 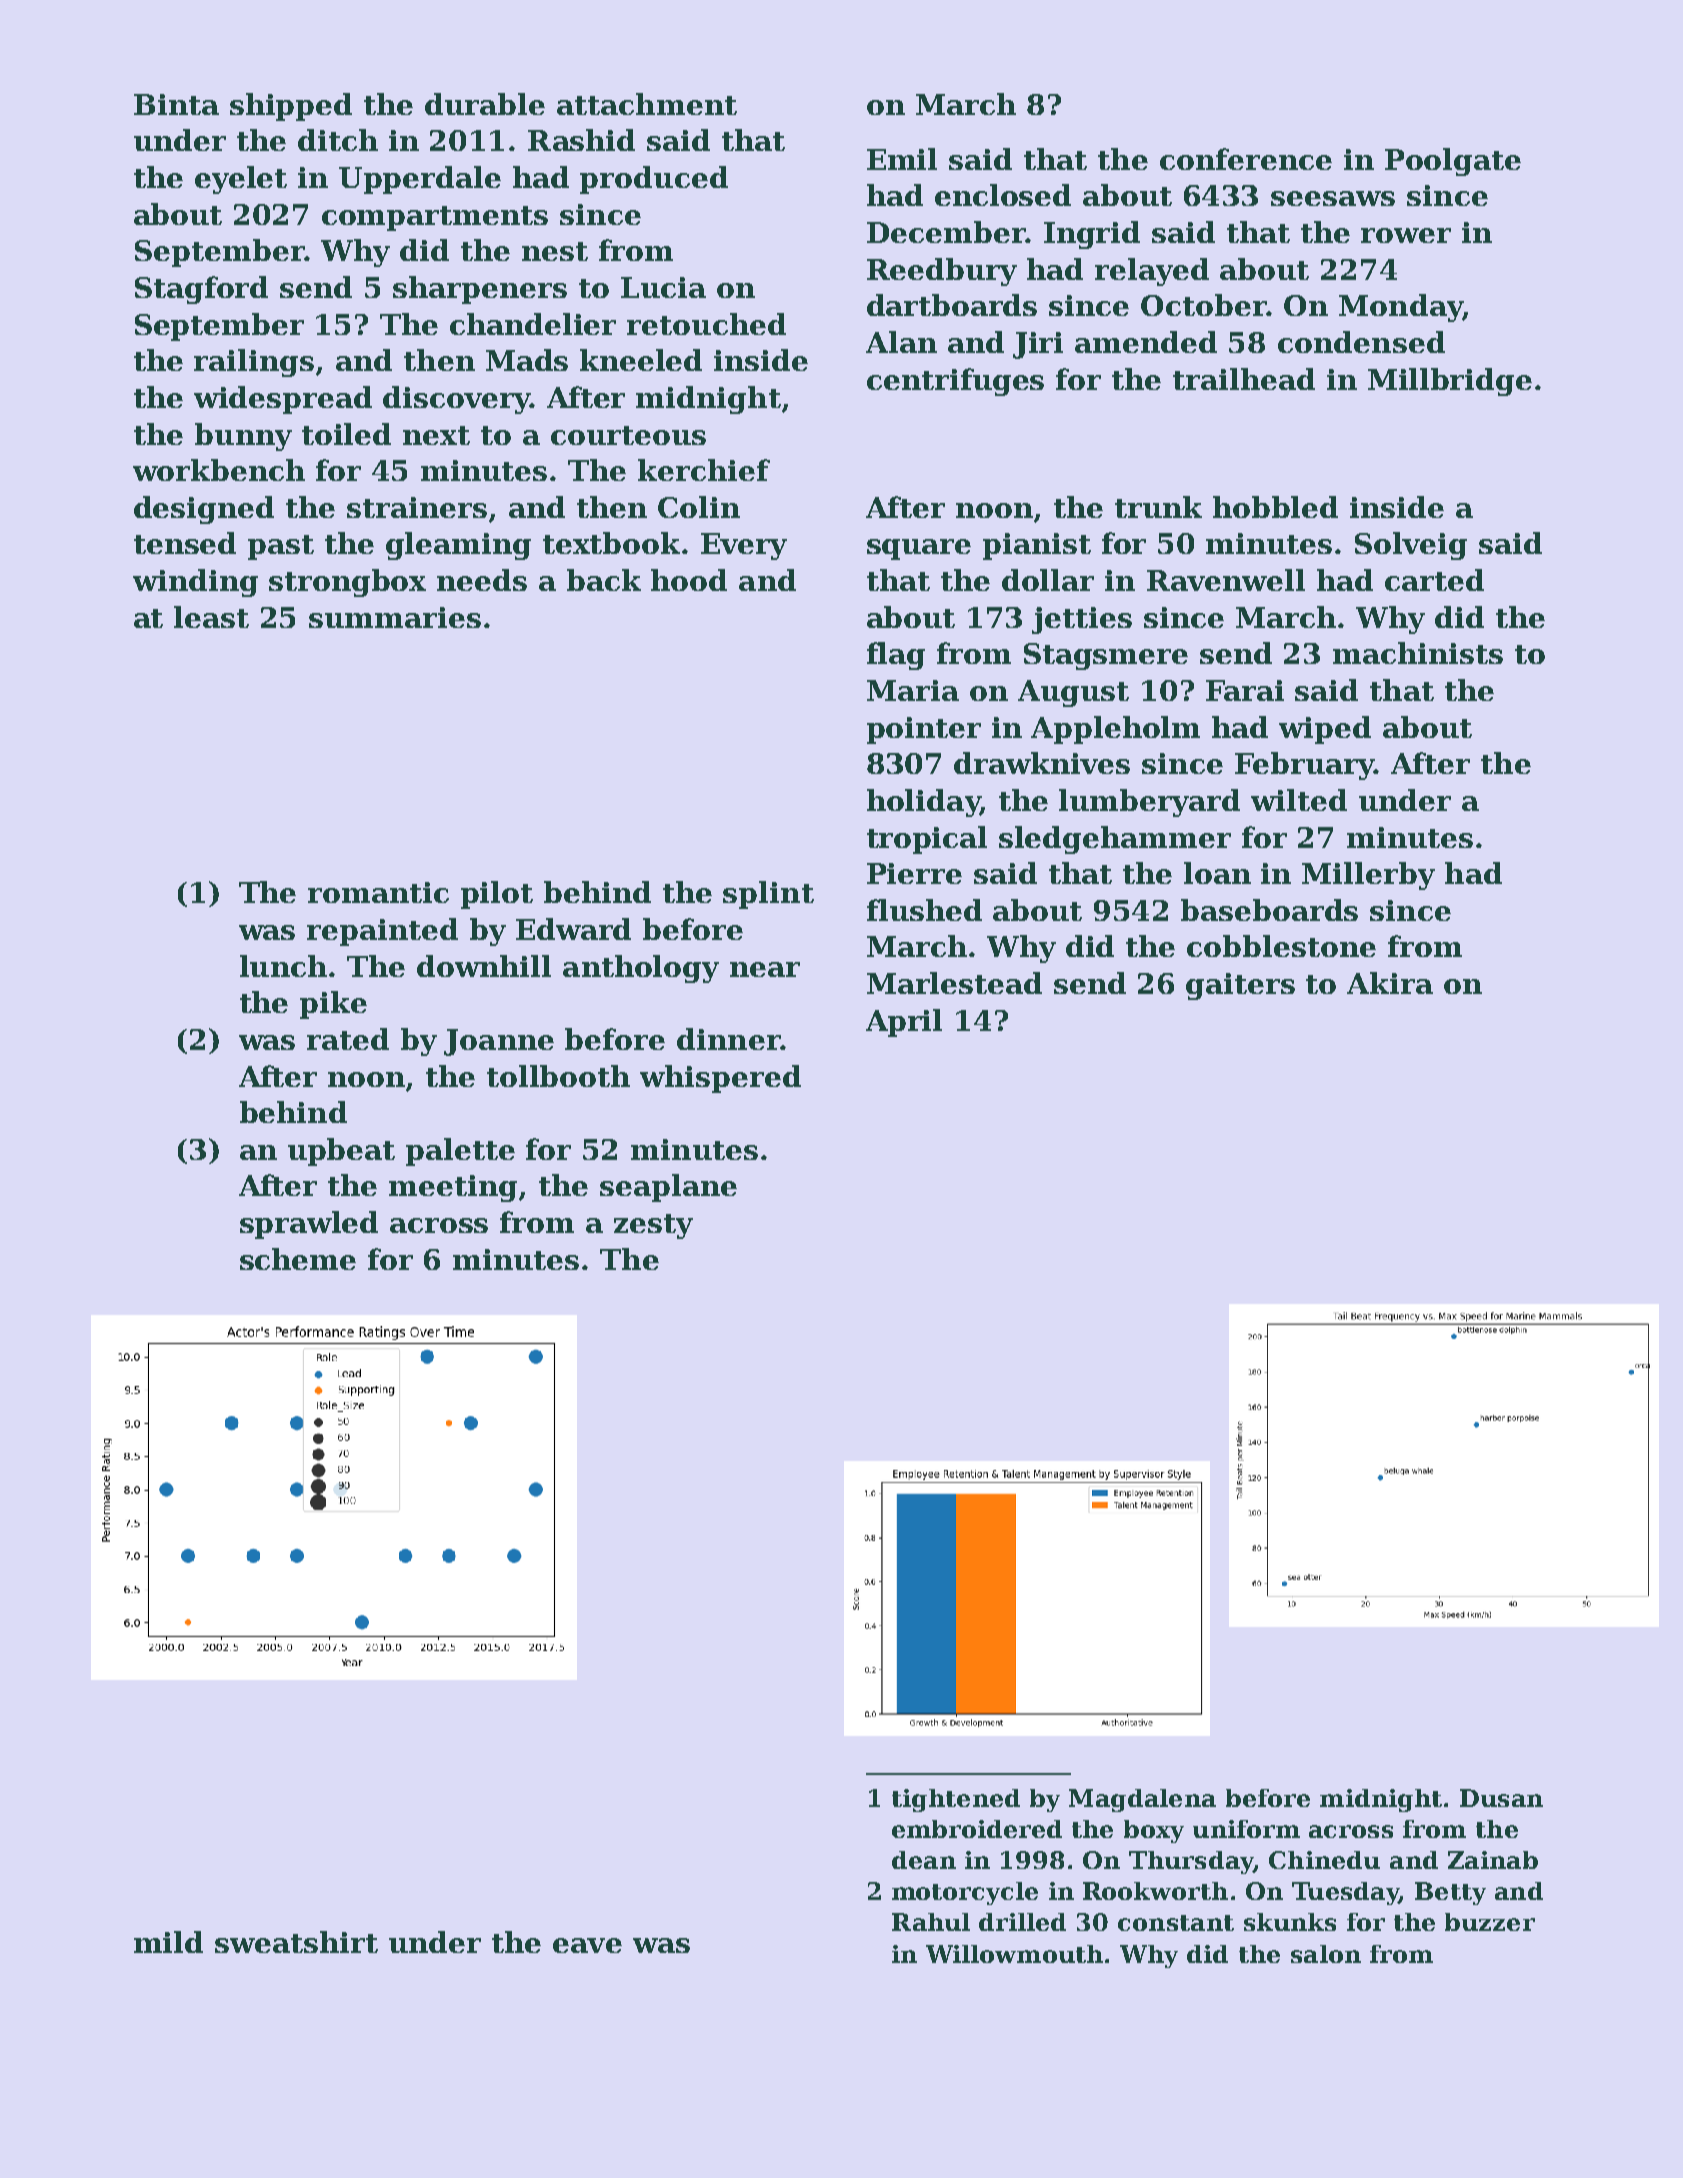 What do you see at coordinates (1501, 1798) in the screenshot?
I see `Dusan` at bounding box center [1501, 1798].
